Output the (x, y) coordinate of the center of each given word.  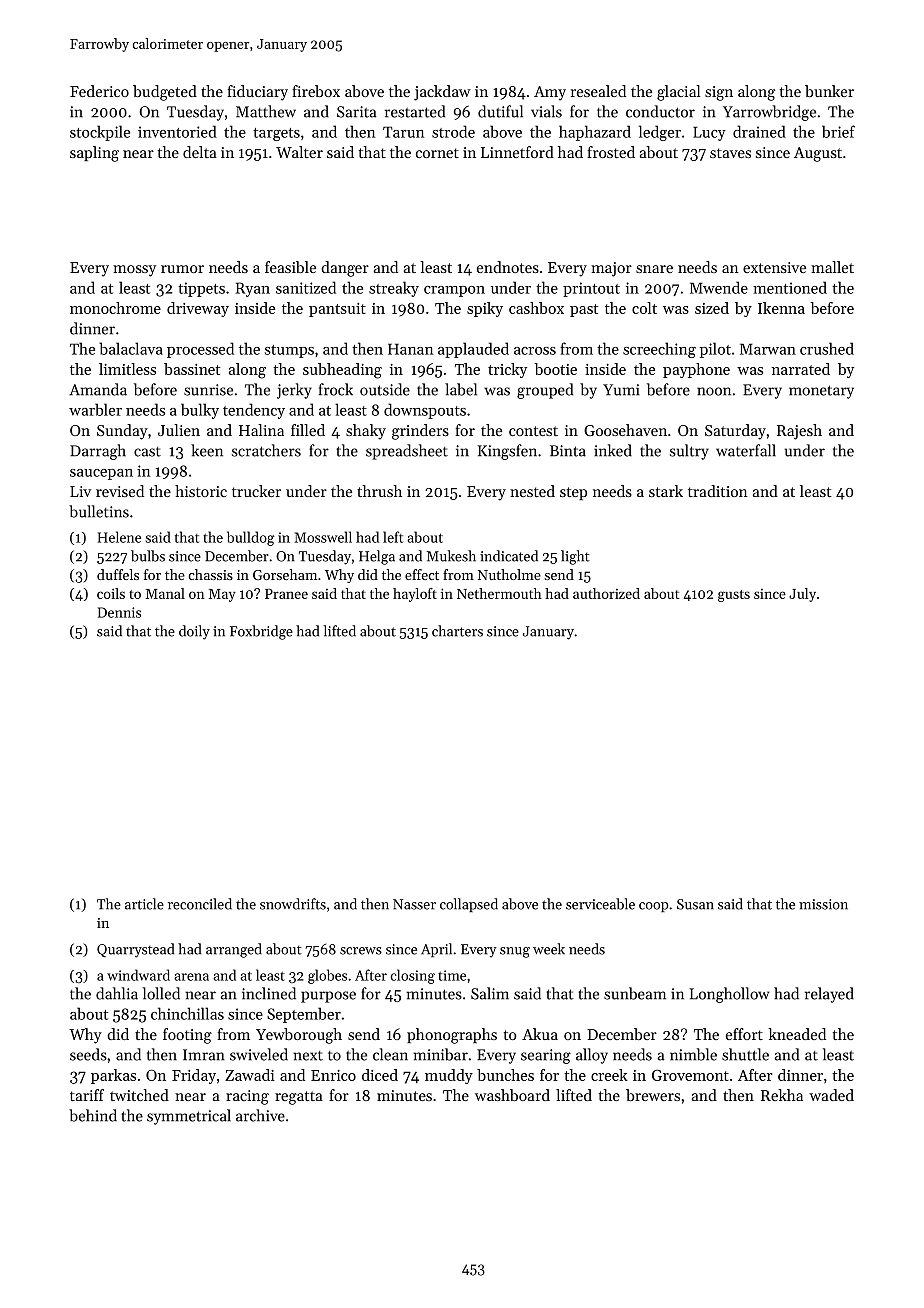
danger (345, 269)
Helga (377, 557)
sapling (94, 154)
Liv (80, 491)
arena (191, 977)
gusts (734, 596)
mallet (832, 267)
